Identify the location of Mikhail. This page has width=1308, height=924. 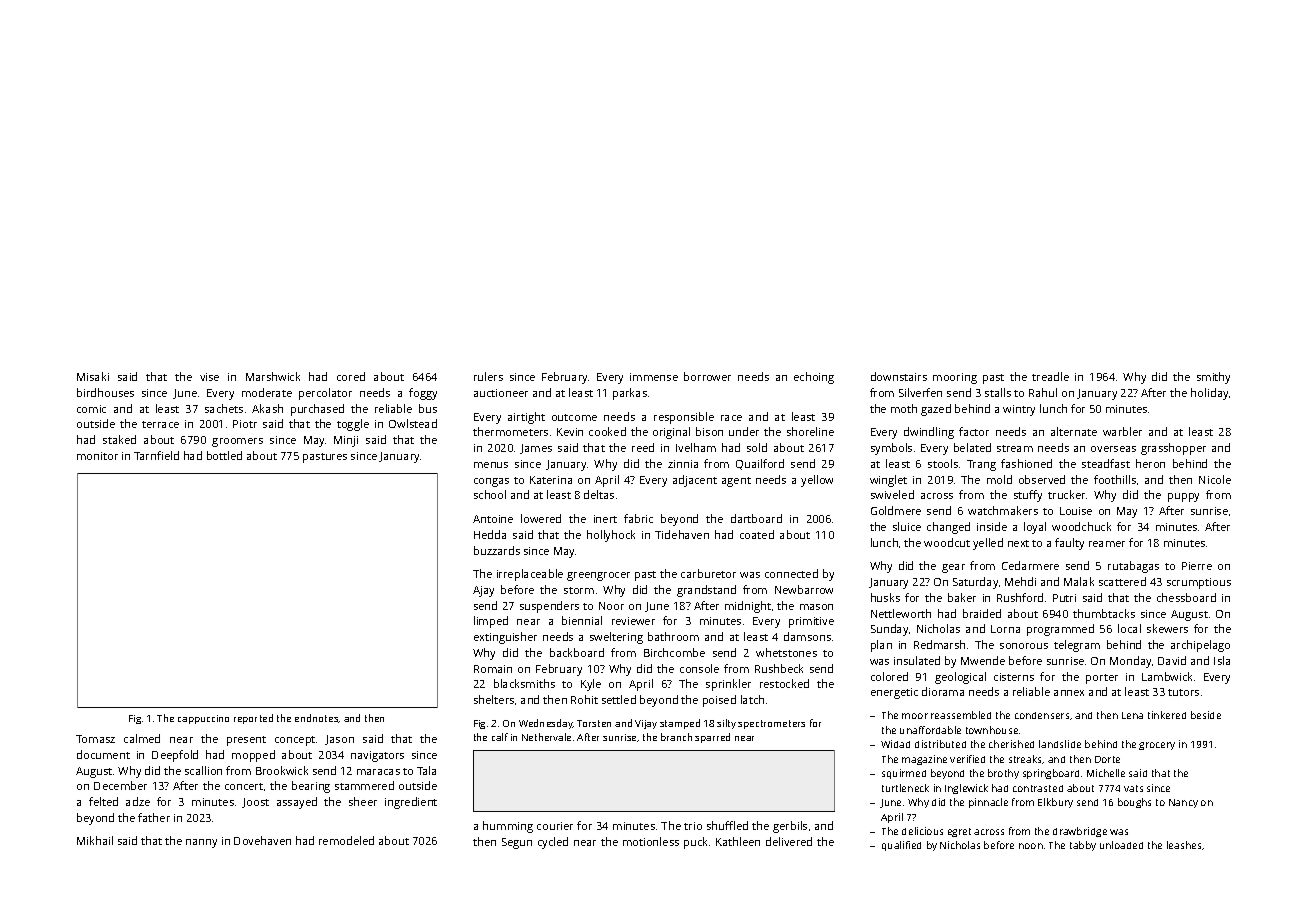
(95, 840).
